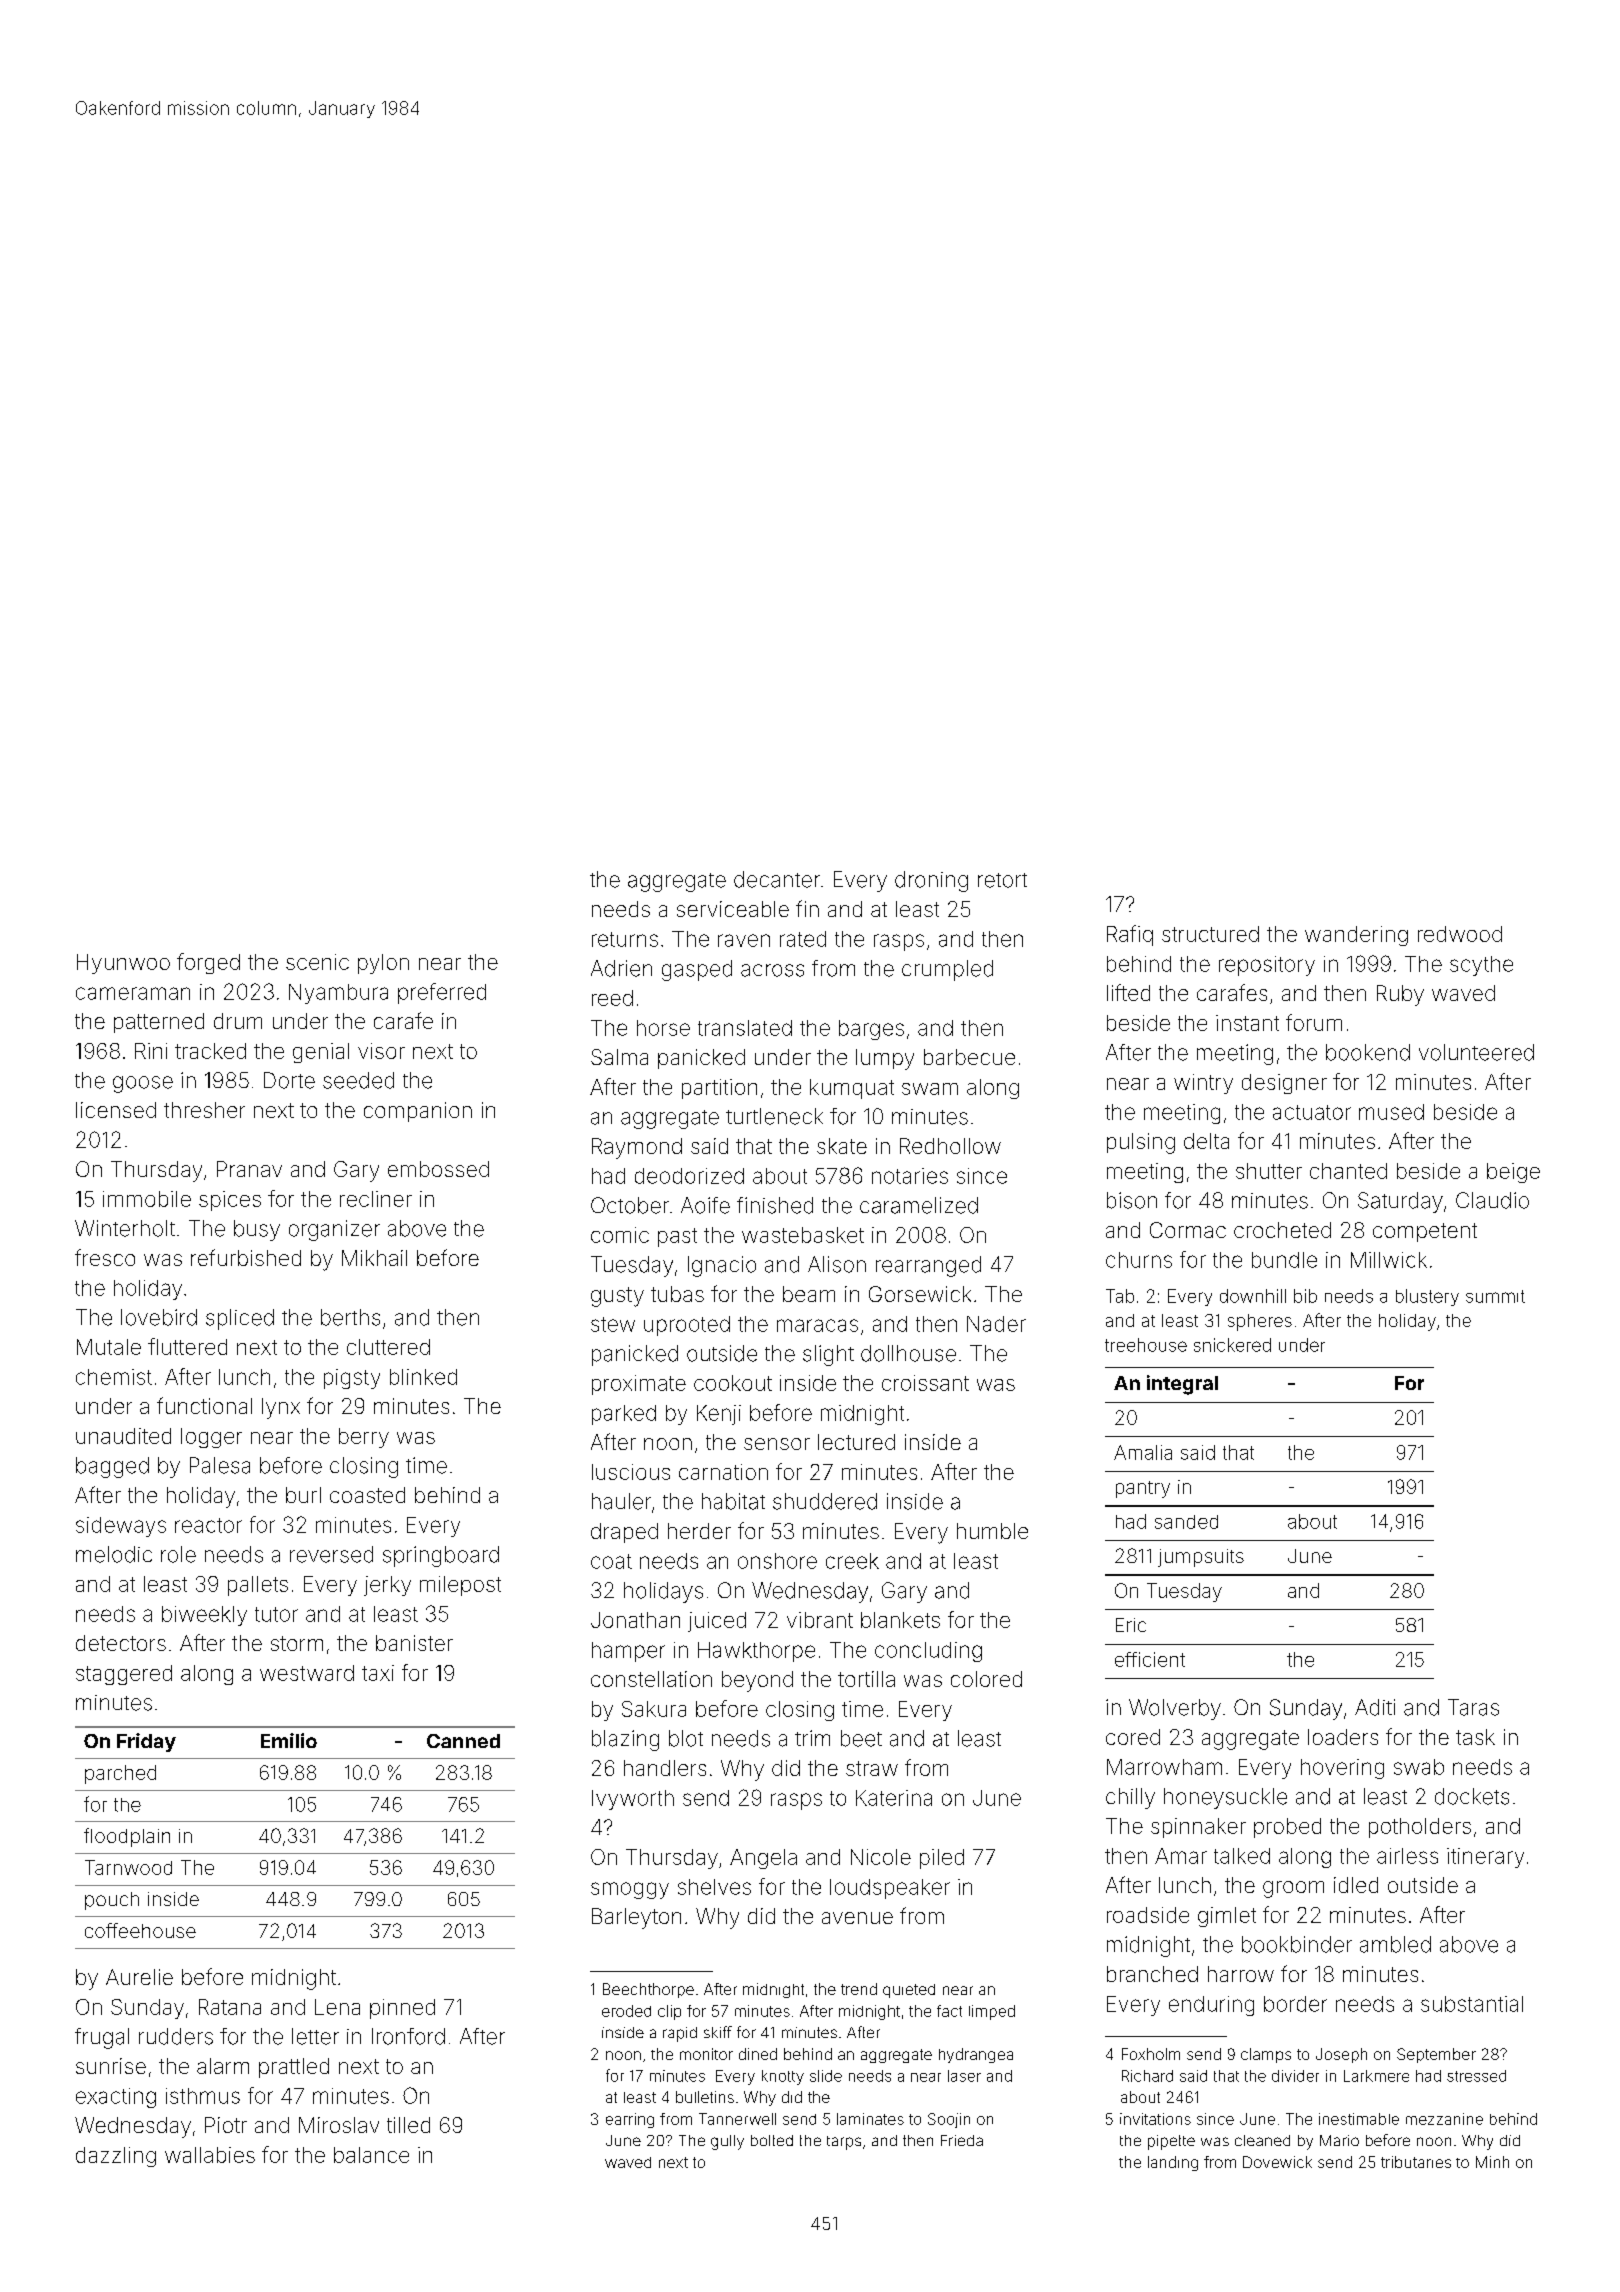  I want to click on retort, so click(1002, 880).
